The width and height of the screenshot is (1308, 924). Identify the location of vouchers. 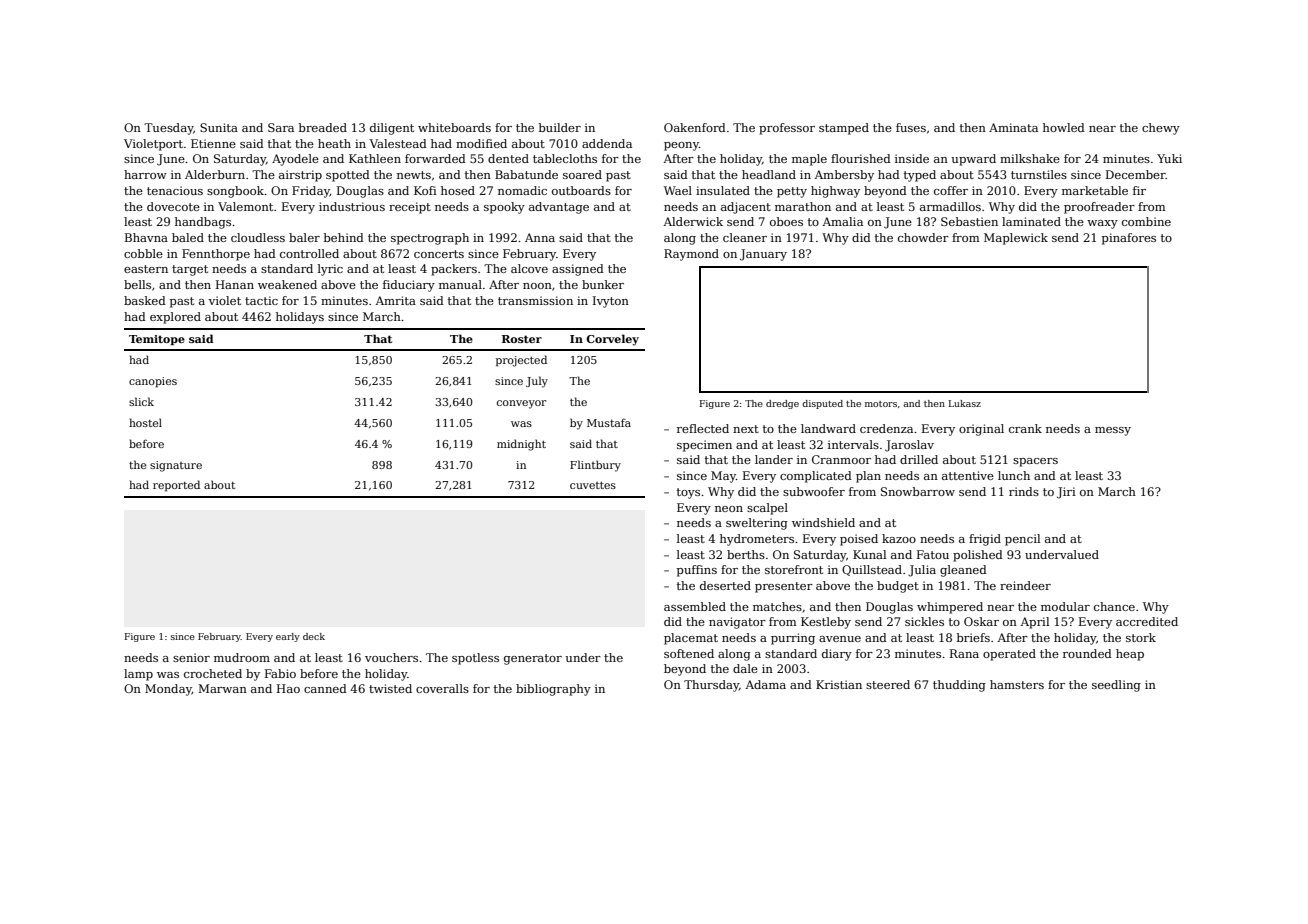
(391, 657).
